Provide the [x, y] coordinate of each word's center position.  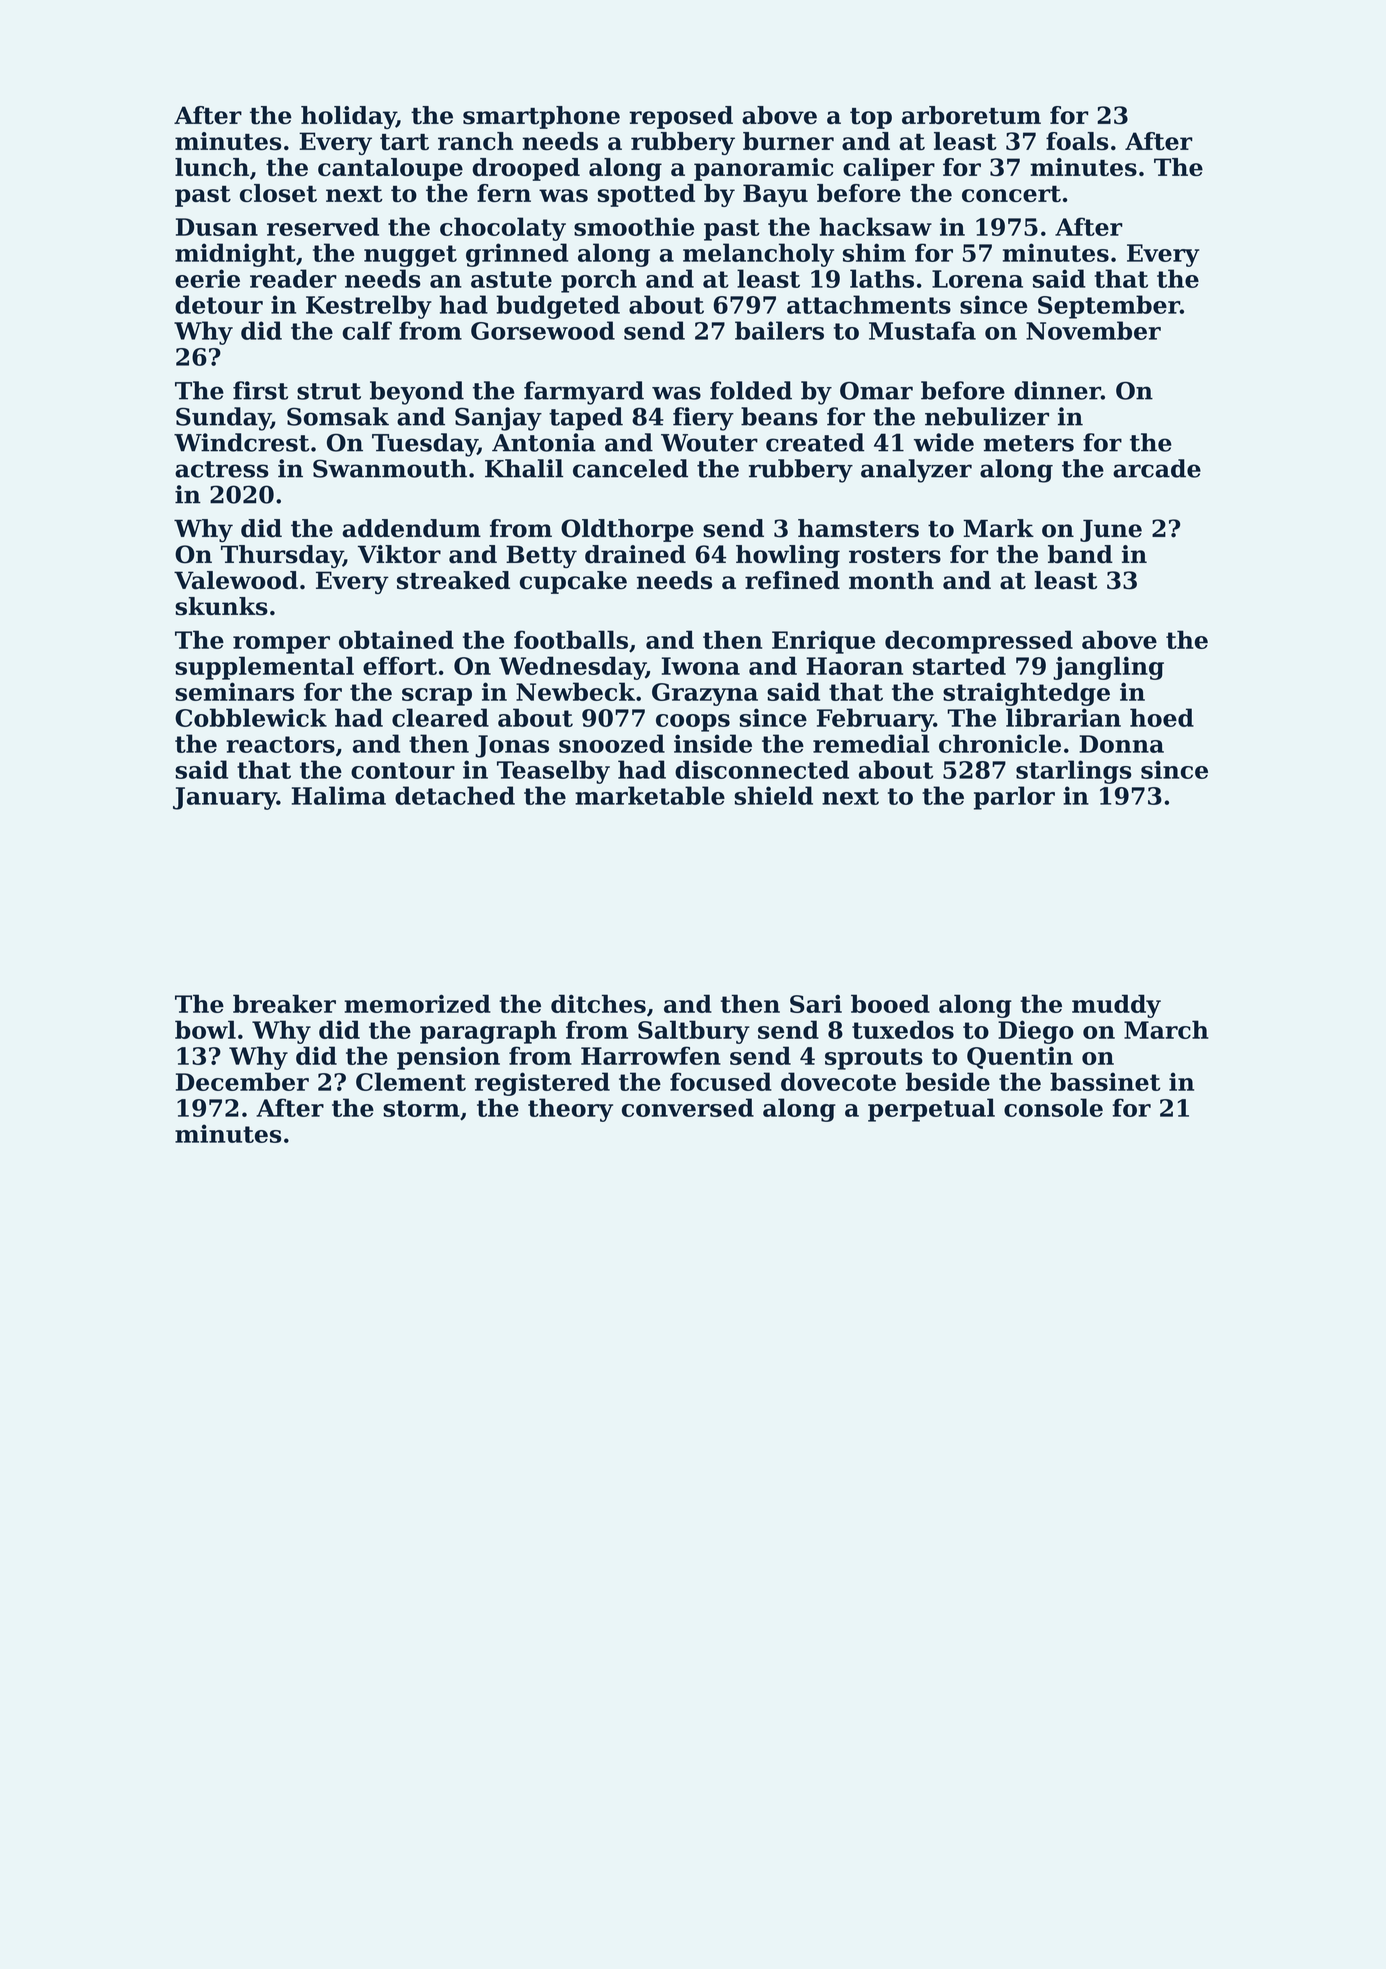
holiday [348, 117]
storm [421, 1108]
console [1053, 1107]
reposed [681, 117]
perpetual [931, 1110]
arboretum [971, 115]
